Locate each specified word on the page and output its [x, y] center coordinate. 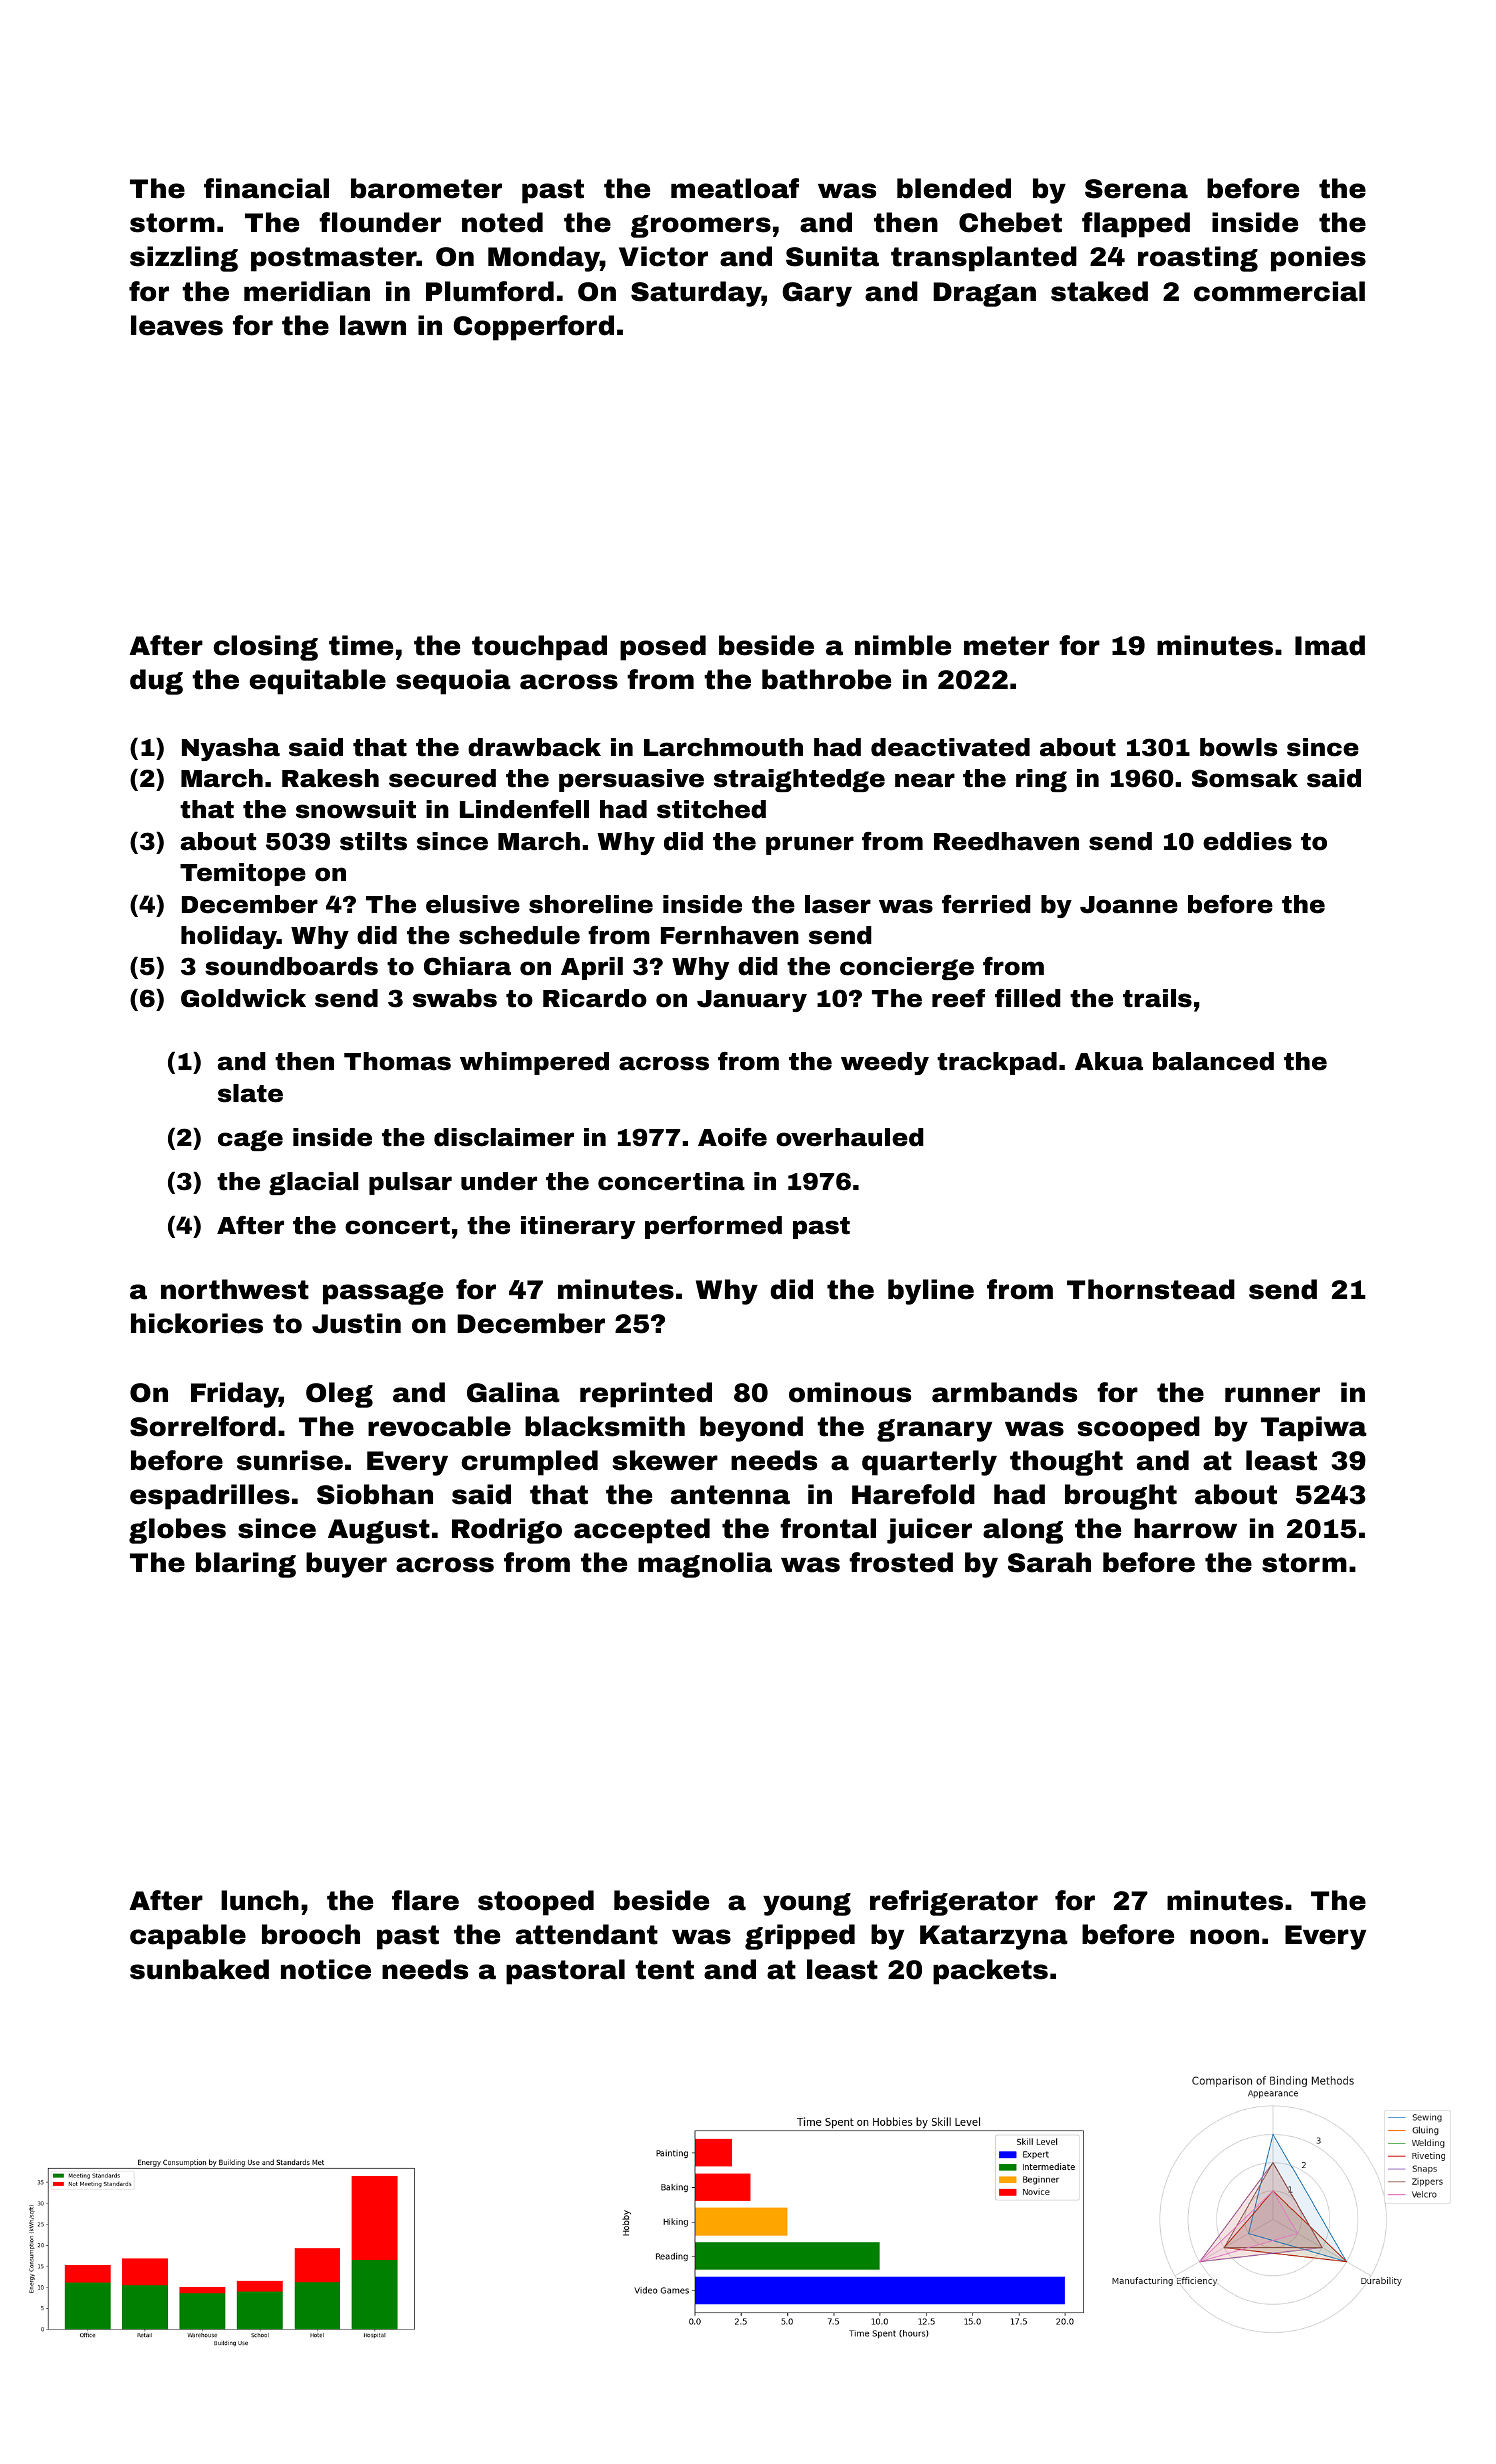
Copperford [533, 328]
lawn [373, 325]
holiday [229, 937]
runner [1272, 1395]
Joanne [1129, 905]
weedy [885, 1063]
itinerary [578, 1227]
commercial [1279, 291]
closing [265, 648]
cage [250, 1140]
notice [326, 1969]
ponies [1318, 259]
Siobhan [375, 1494]
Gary [817, 294]
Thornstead [1151, 1289]
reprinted [646, 1395]
